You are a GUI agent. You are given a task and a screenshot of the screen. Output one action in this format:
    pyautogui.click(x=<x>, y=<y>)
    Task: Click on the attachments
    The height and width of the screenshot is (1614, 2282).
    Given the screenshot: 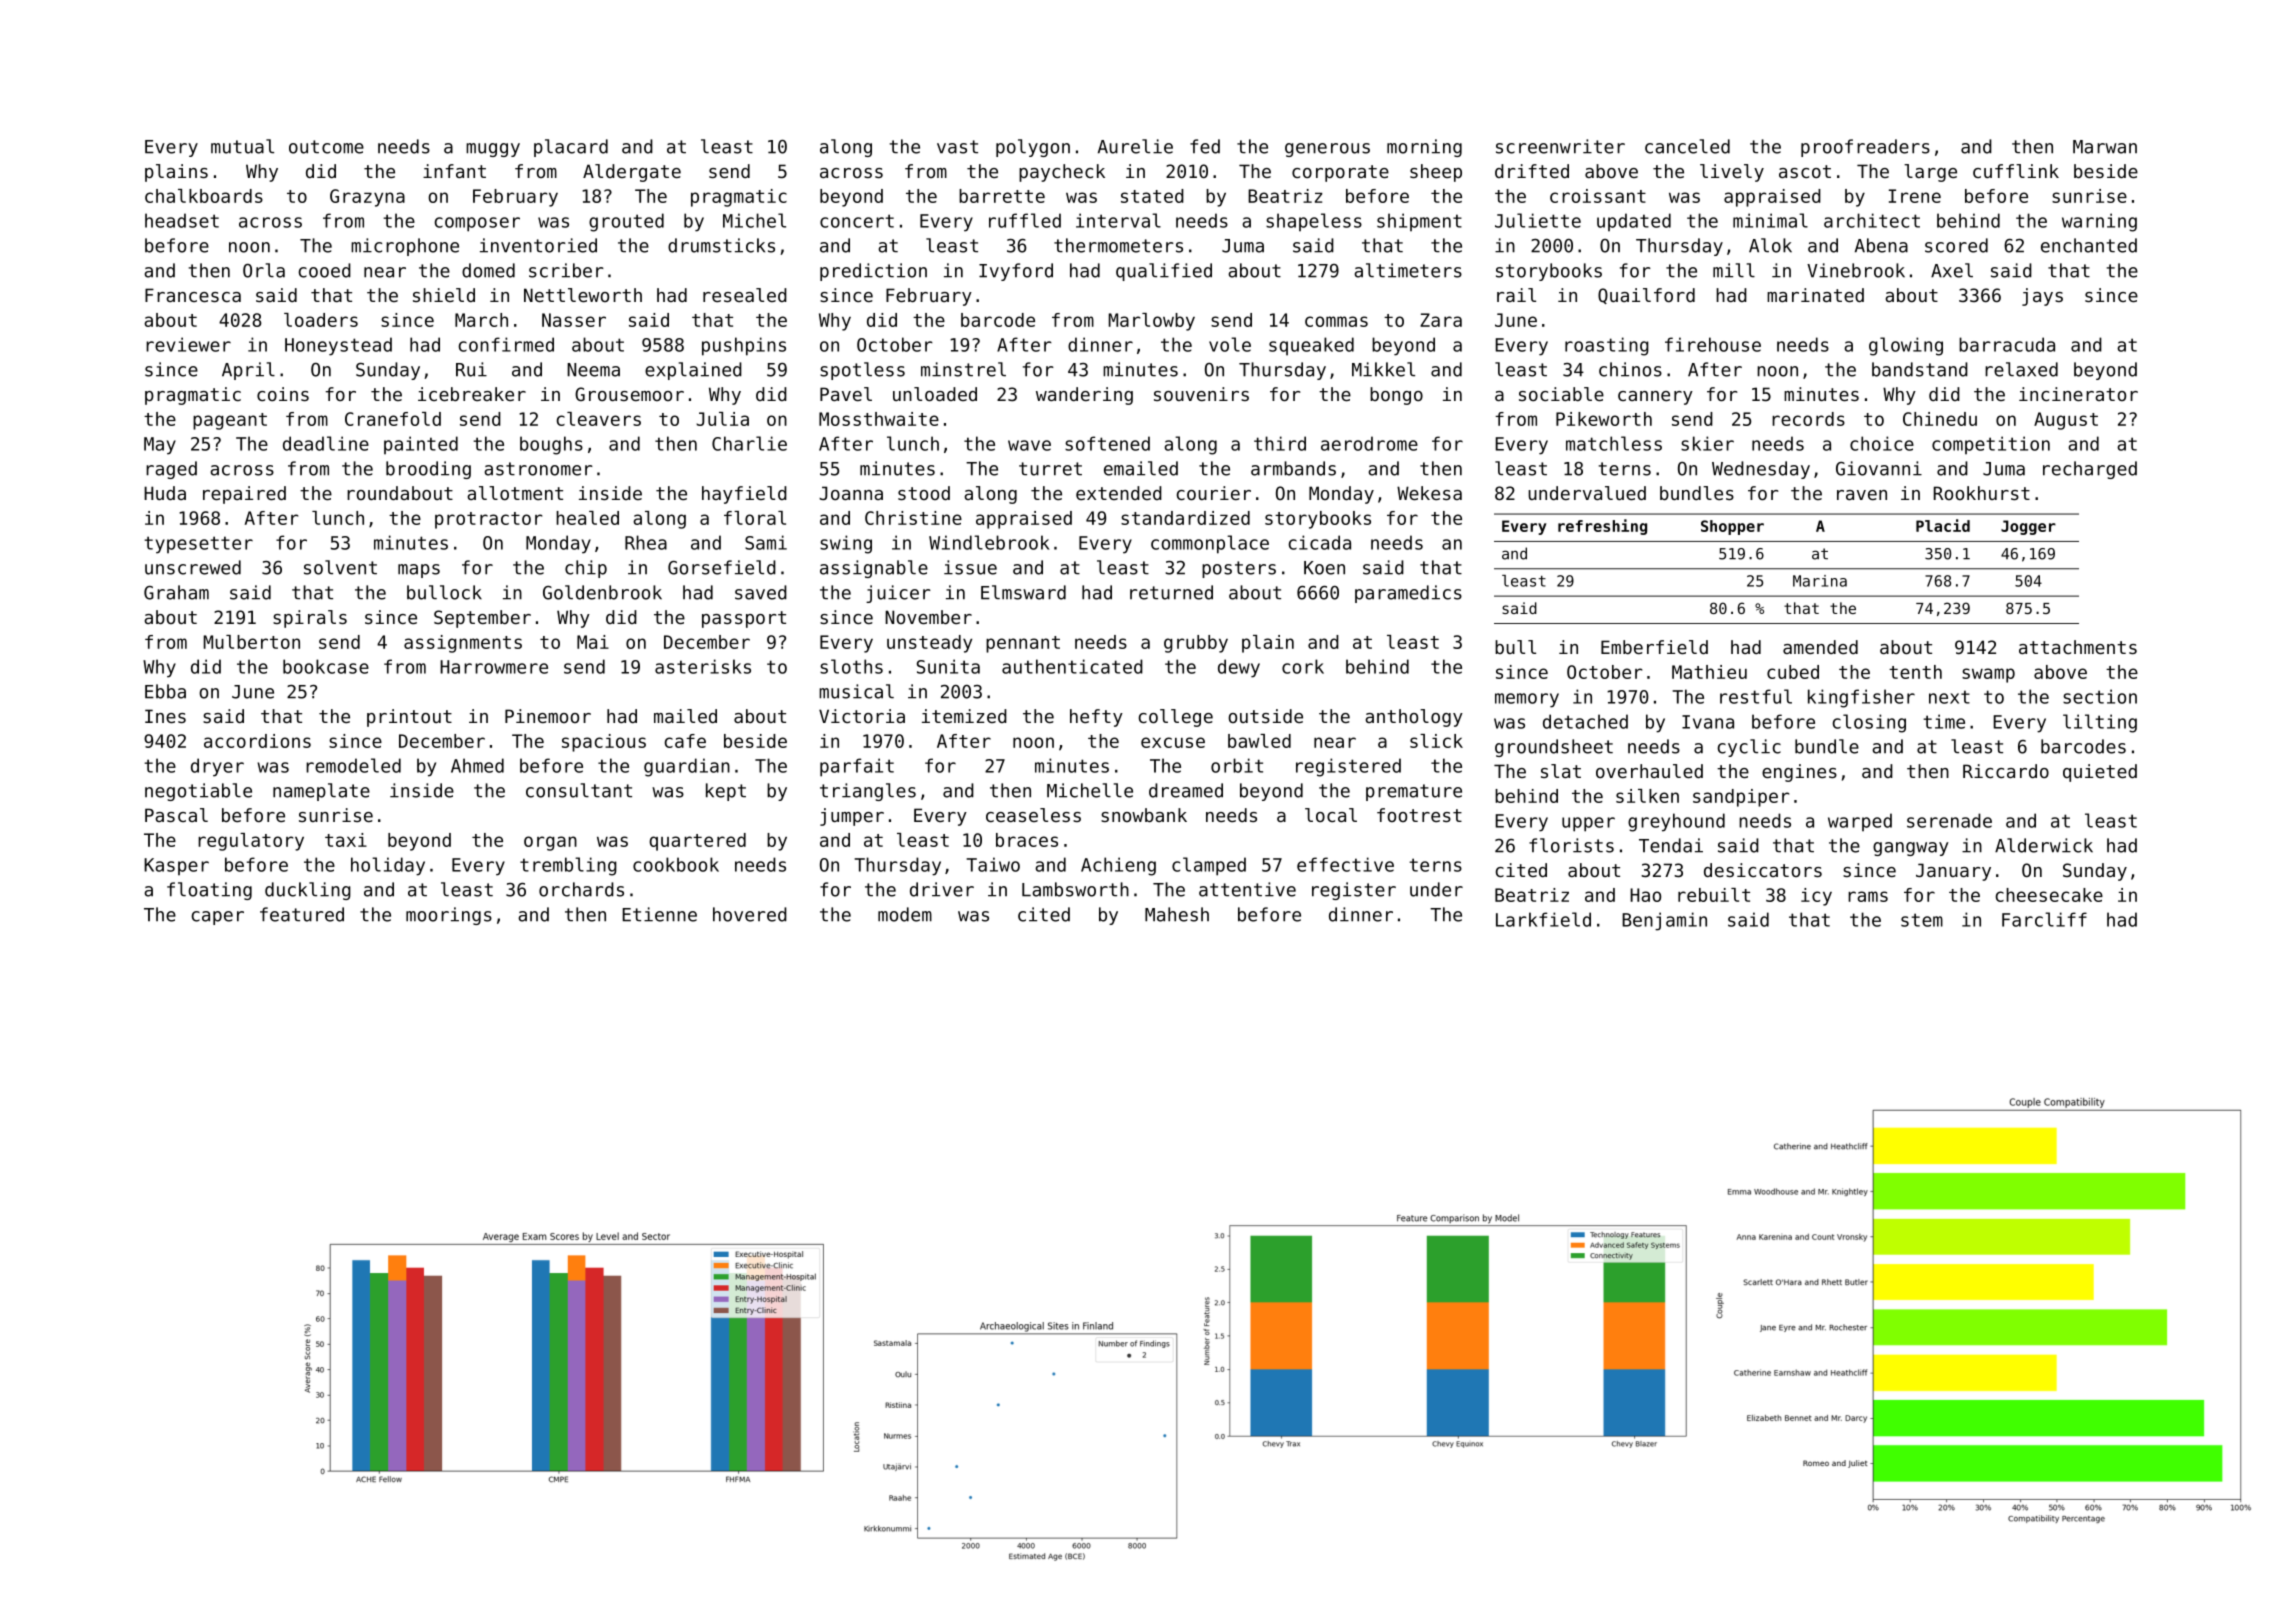 What is the action you would take?
    pyautogui.click(x=2078, y=647)
